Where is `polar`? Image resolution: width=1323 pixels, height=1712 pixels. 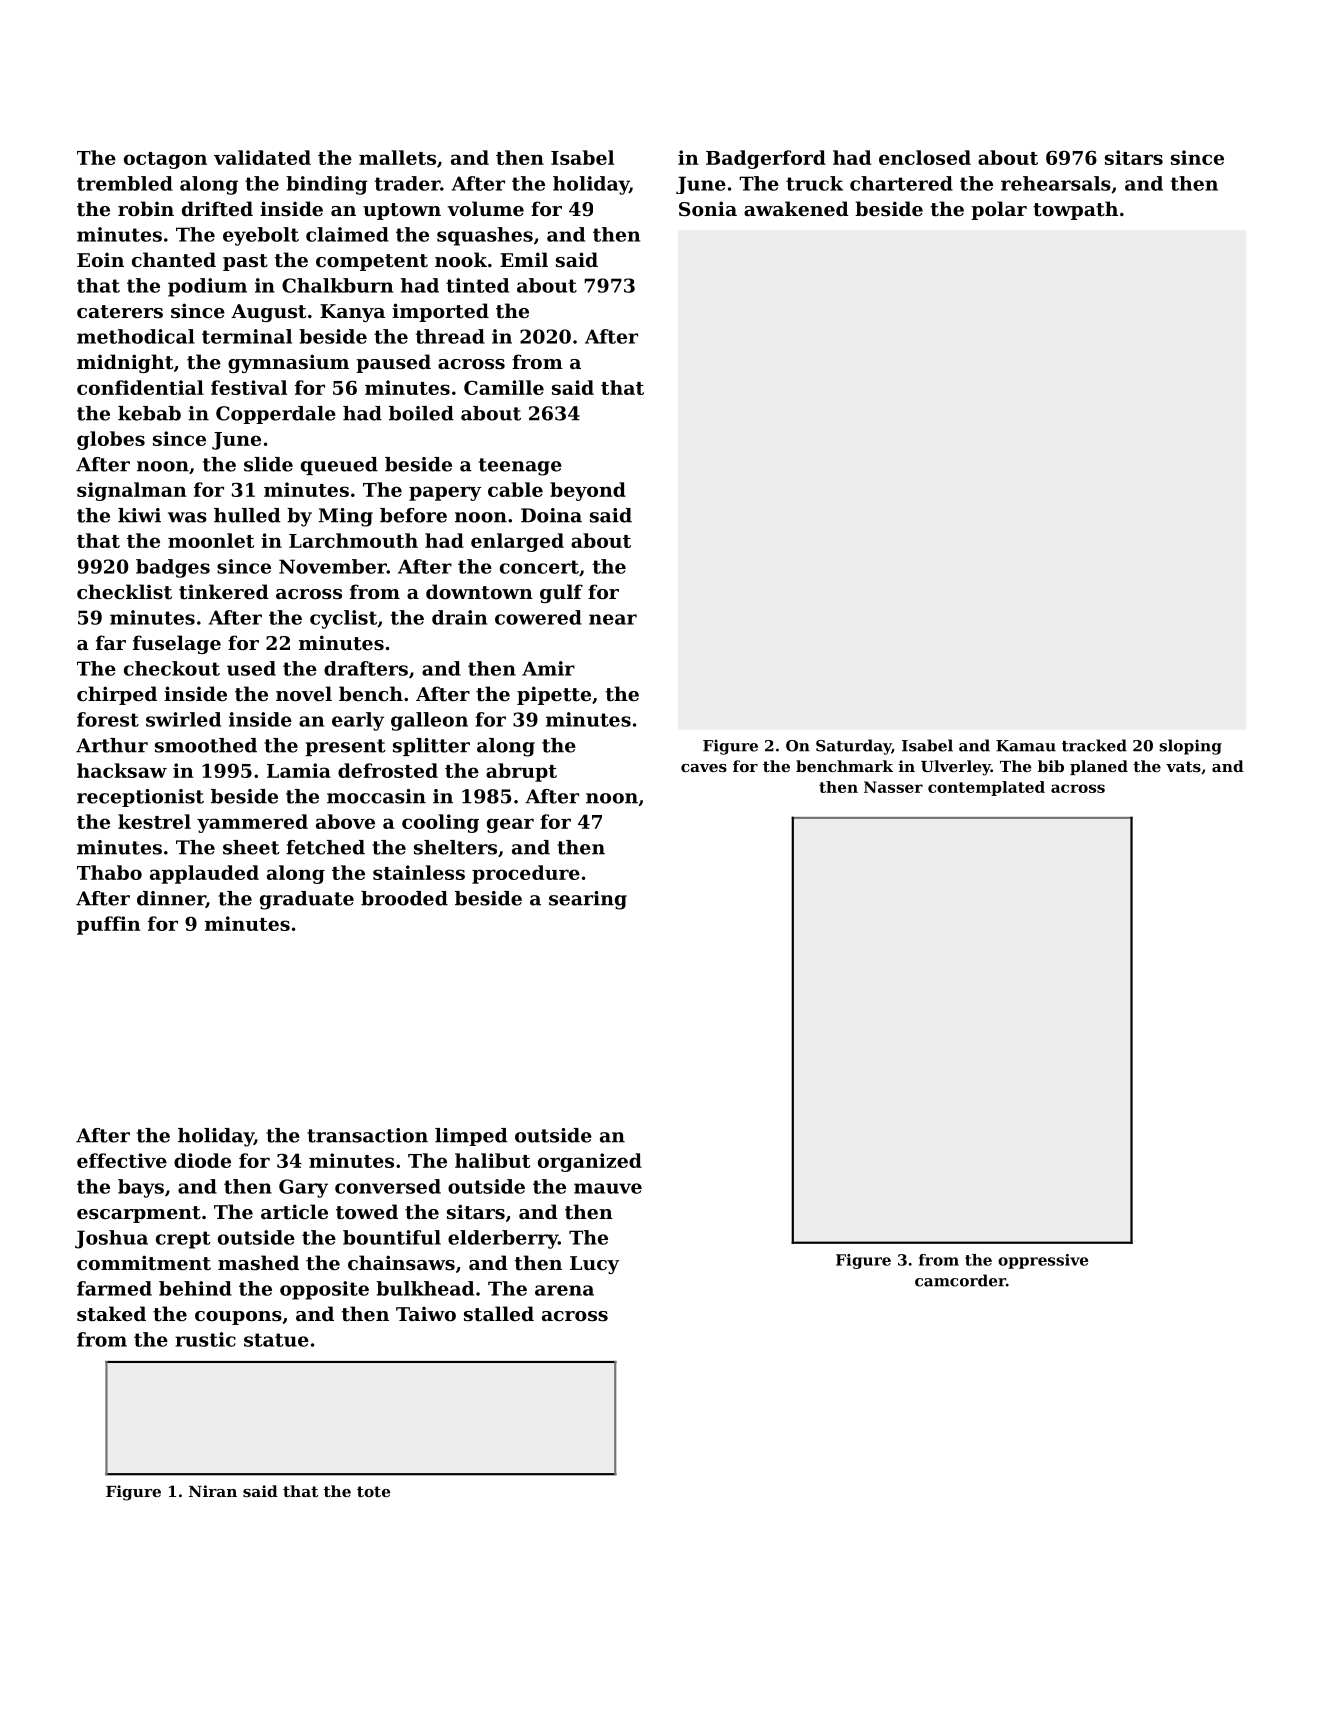
polar is located at coordinates (999, 210).
